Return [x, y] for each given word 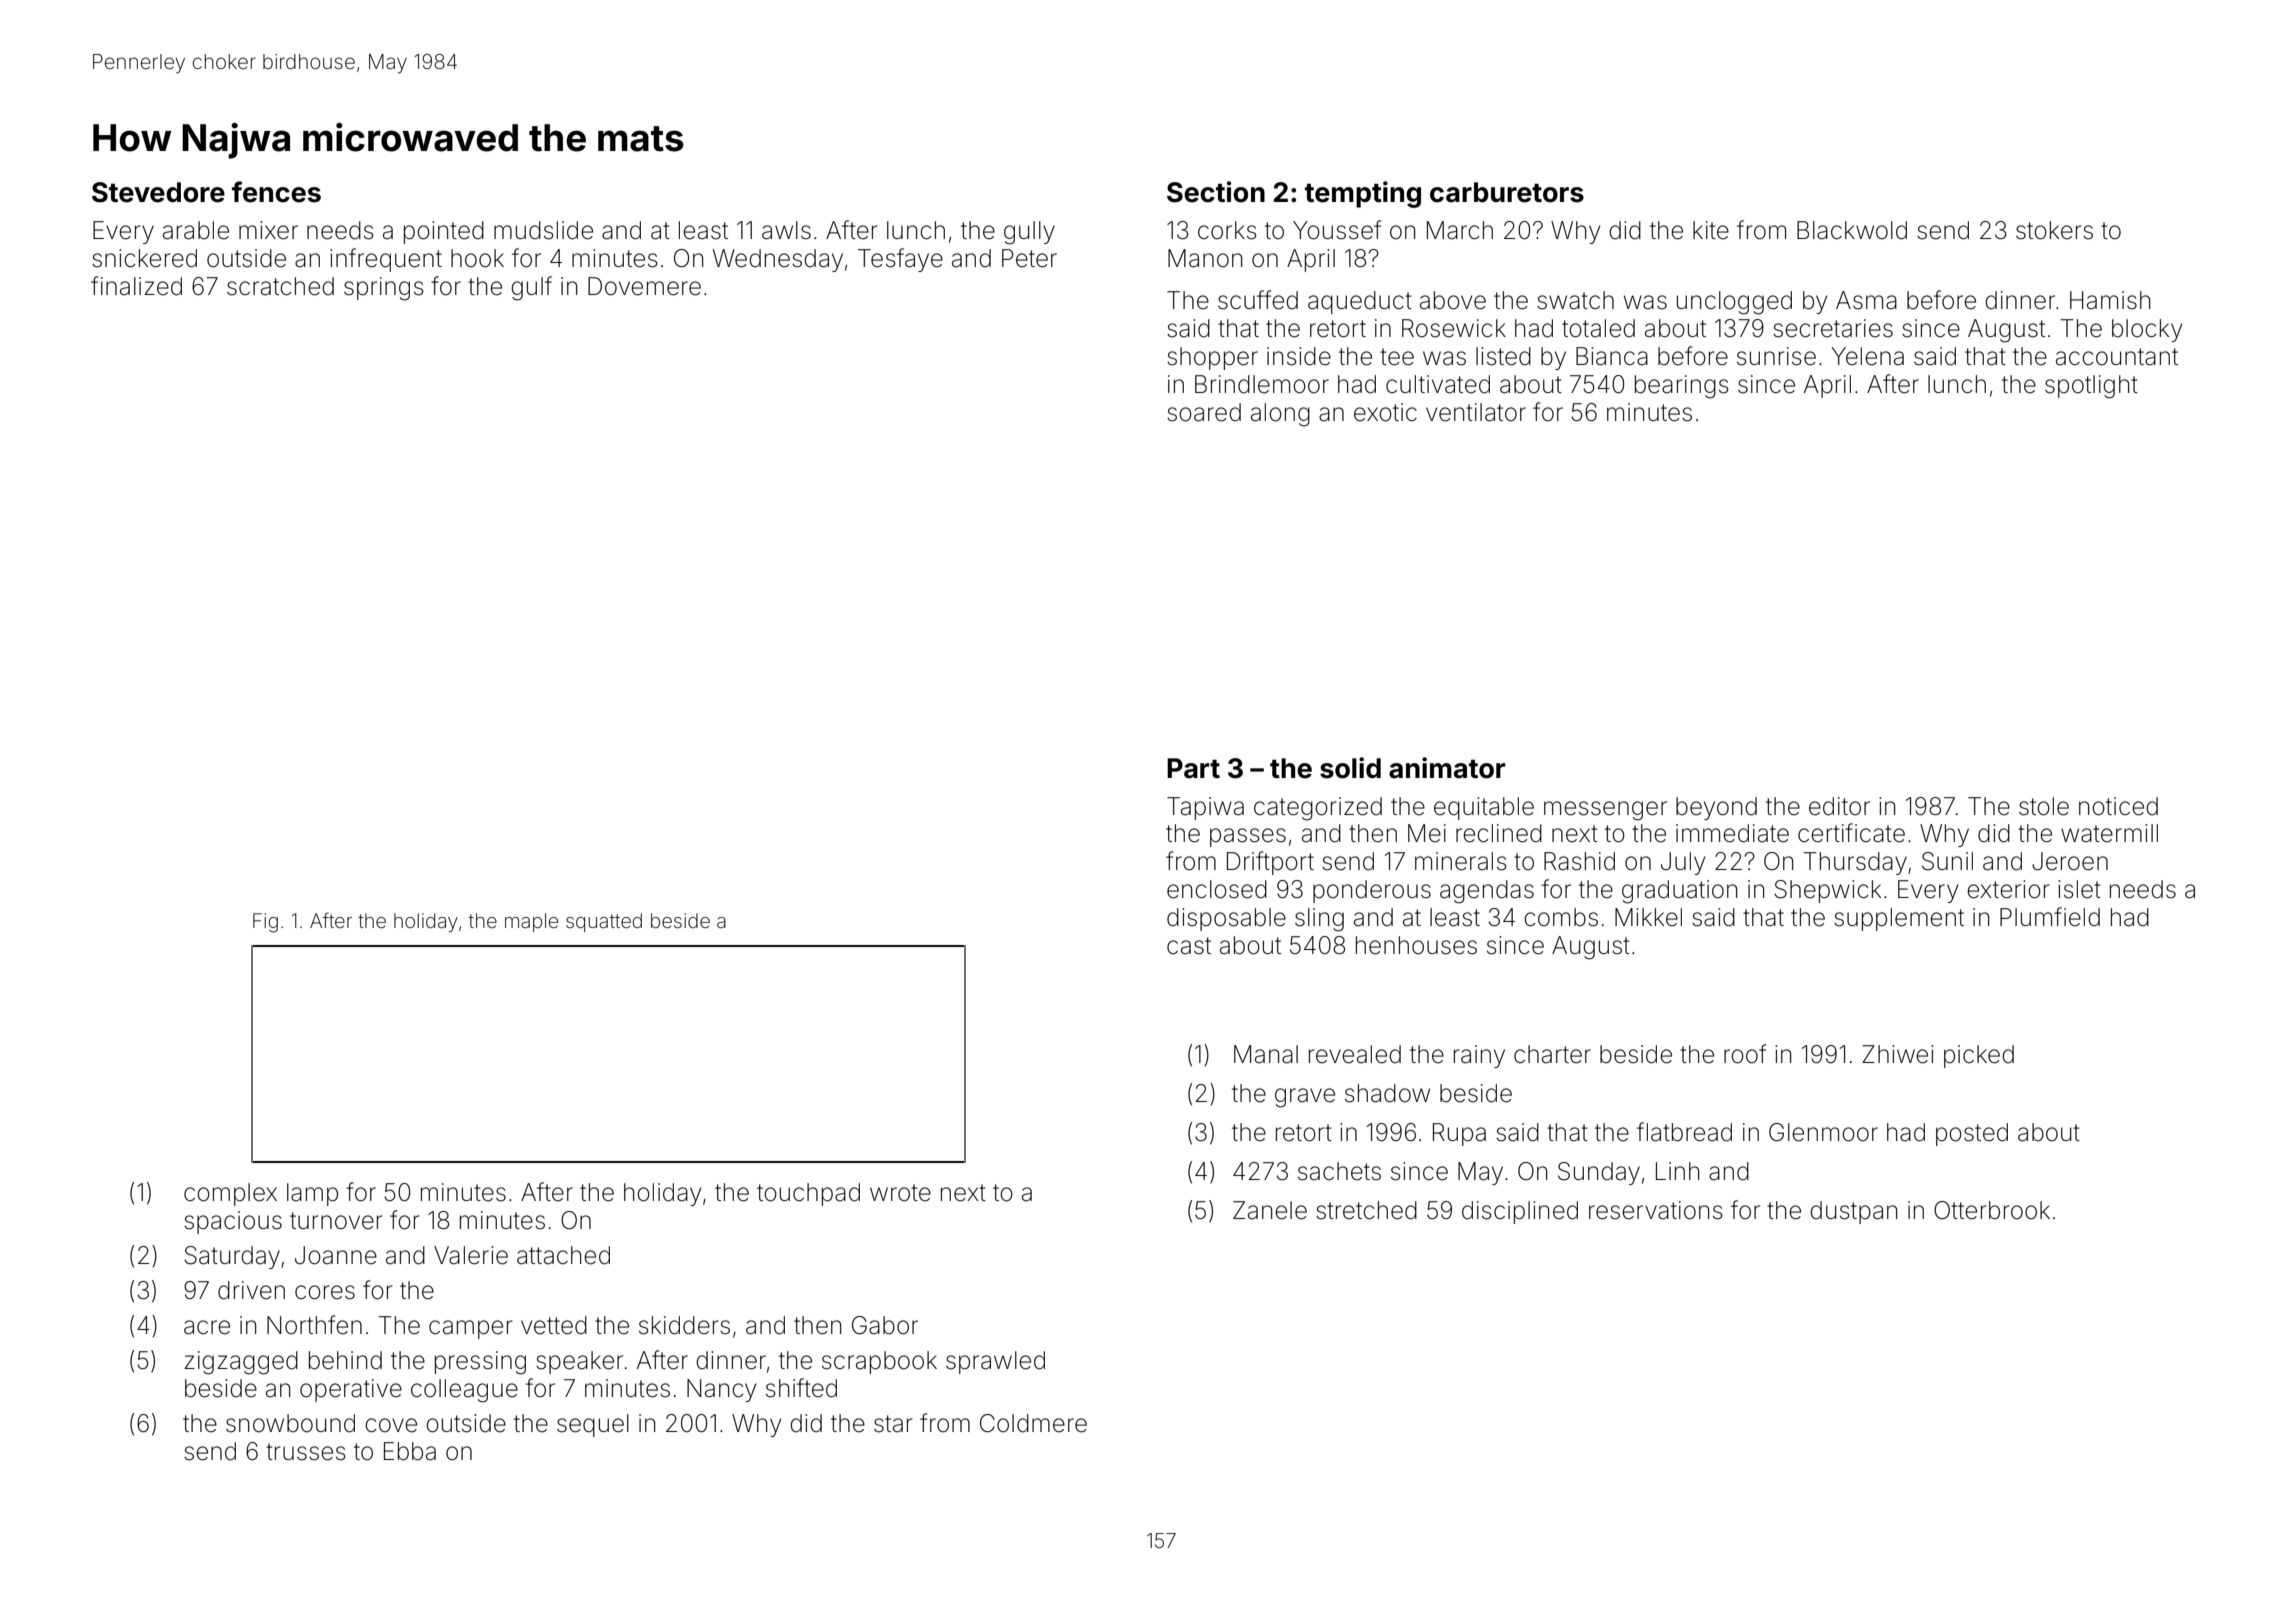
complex [230, 1194]
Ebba [410, 1451]
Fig [265, 923]
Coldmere [1033, 1423]
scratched [280, 286]
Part [1193, 768]
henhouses [1416, 945]
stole [2044, 806]
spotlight [2091, 387]
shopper [1212, 358]
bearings [1682, 387]
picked [1979, 1056]
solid [1350, 768]
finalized [136, 286]
